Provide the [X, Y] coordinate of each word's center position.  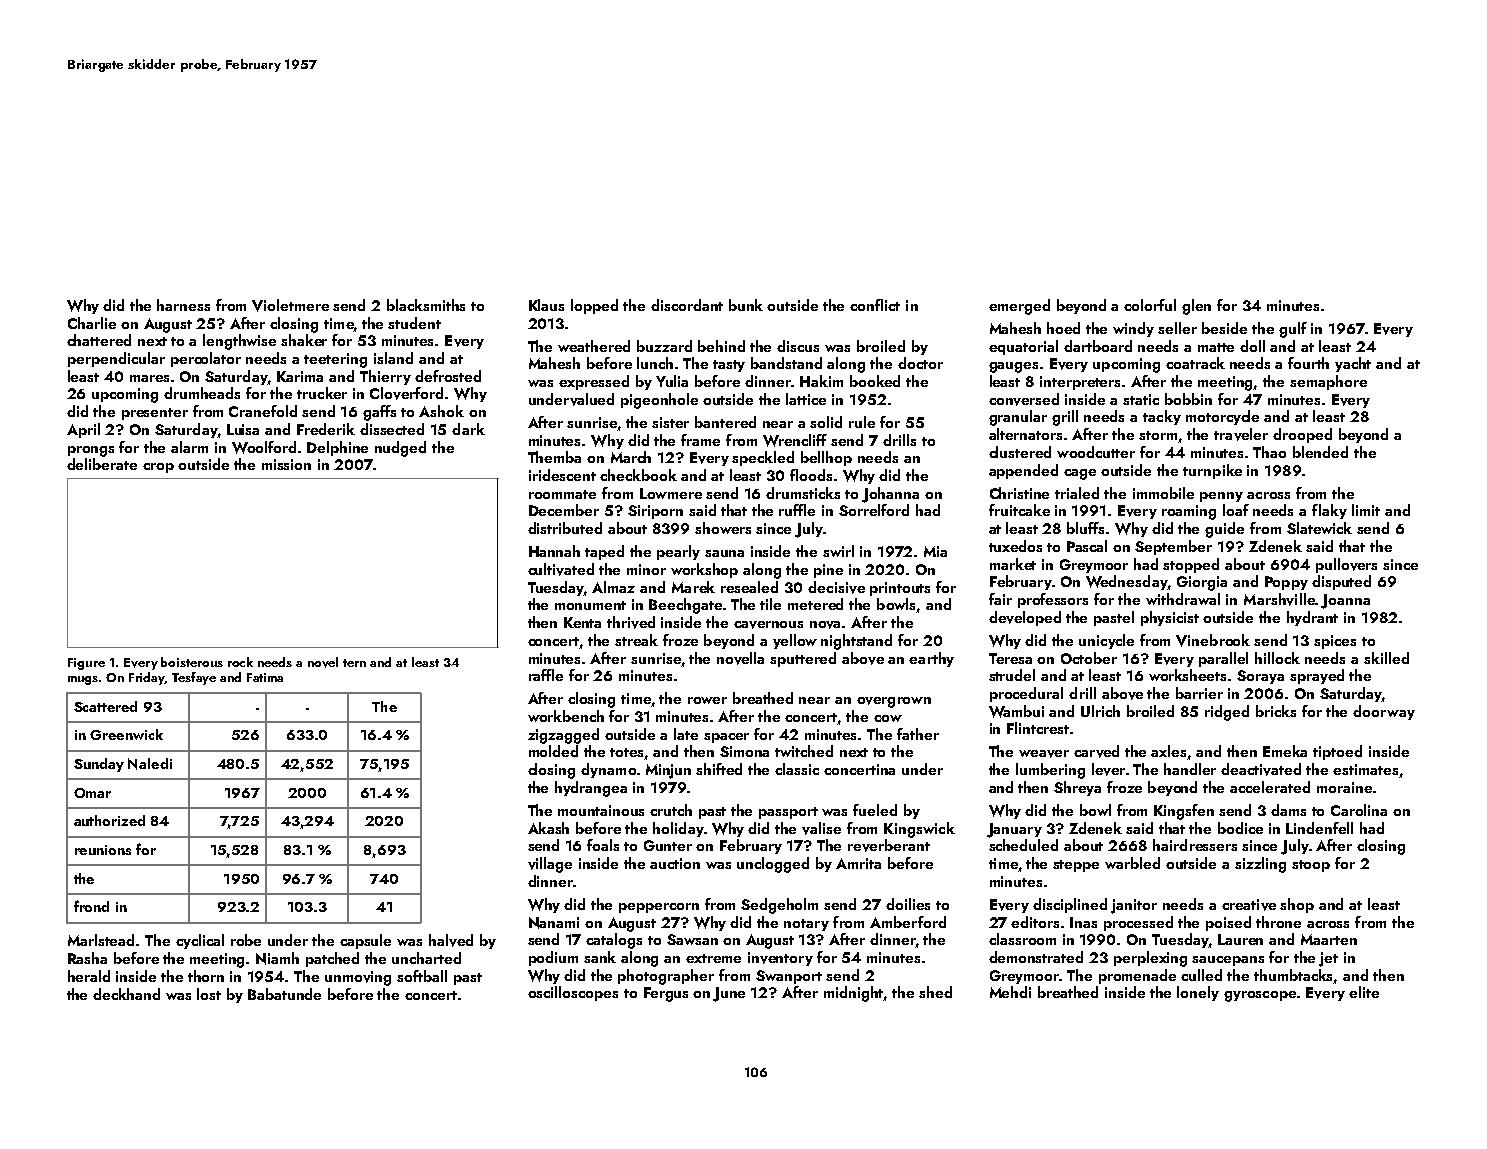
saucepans [1228, 961]
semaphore [1328, 382]
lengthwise [239, 342]
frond [91, 906]
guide [1224, 530]
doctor [920, 363]
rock [240, 662]
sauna [724, 553]
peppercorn [659, 908]
